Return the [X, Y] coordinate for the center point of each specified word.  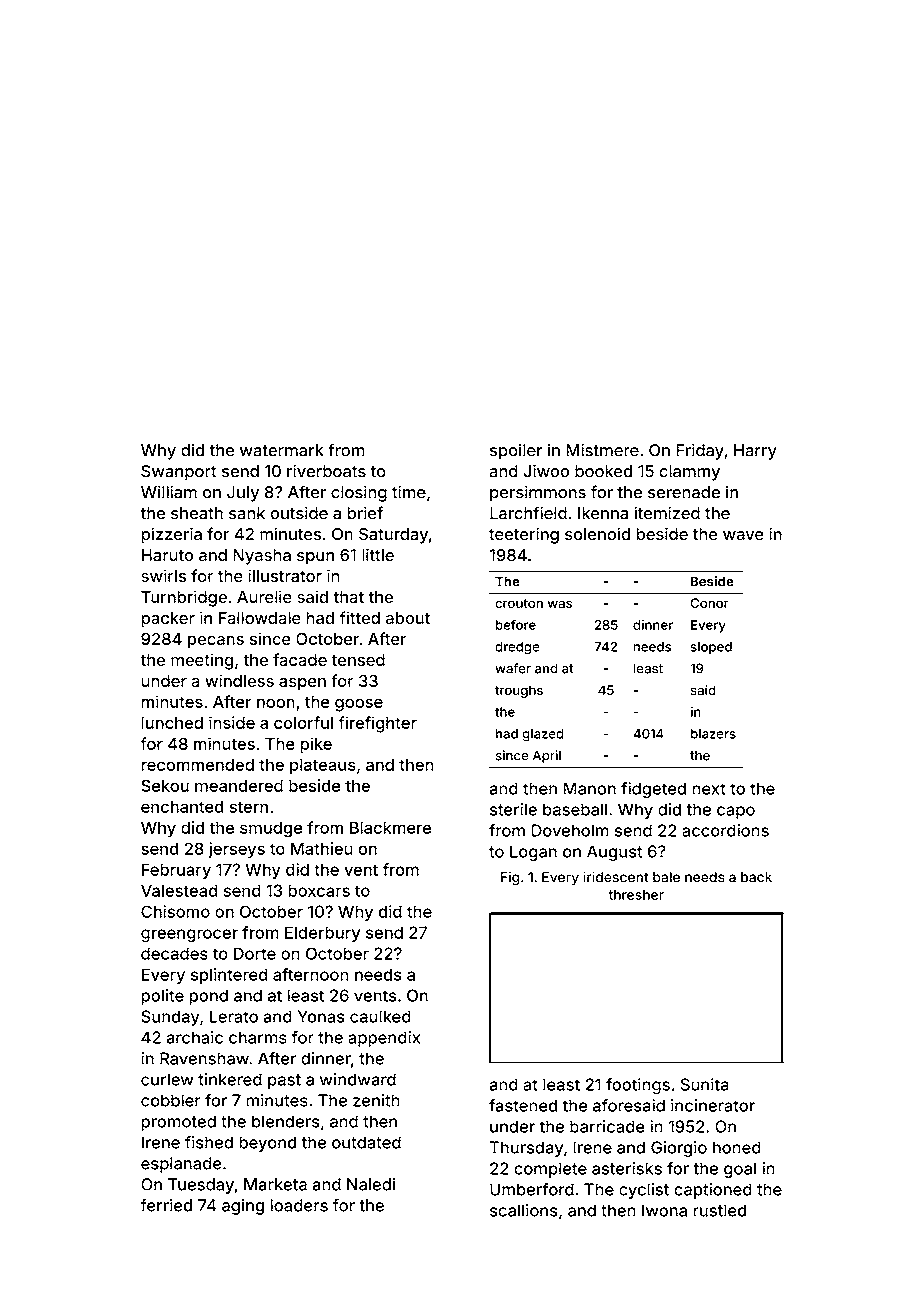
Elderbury [322, 934]
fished [209, 1142]
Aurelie [264, 596]
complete [550, 1170]
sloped [711, 648]
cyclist [644, 1191]
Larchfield [528, 513]
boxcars [319, 890]
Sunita [705, 1084]
